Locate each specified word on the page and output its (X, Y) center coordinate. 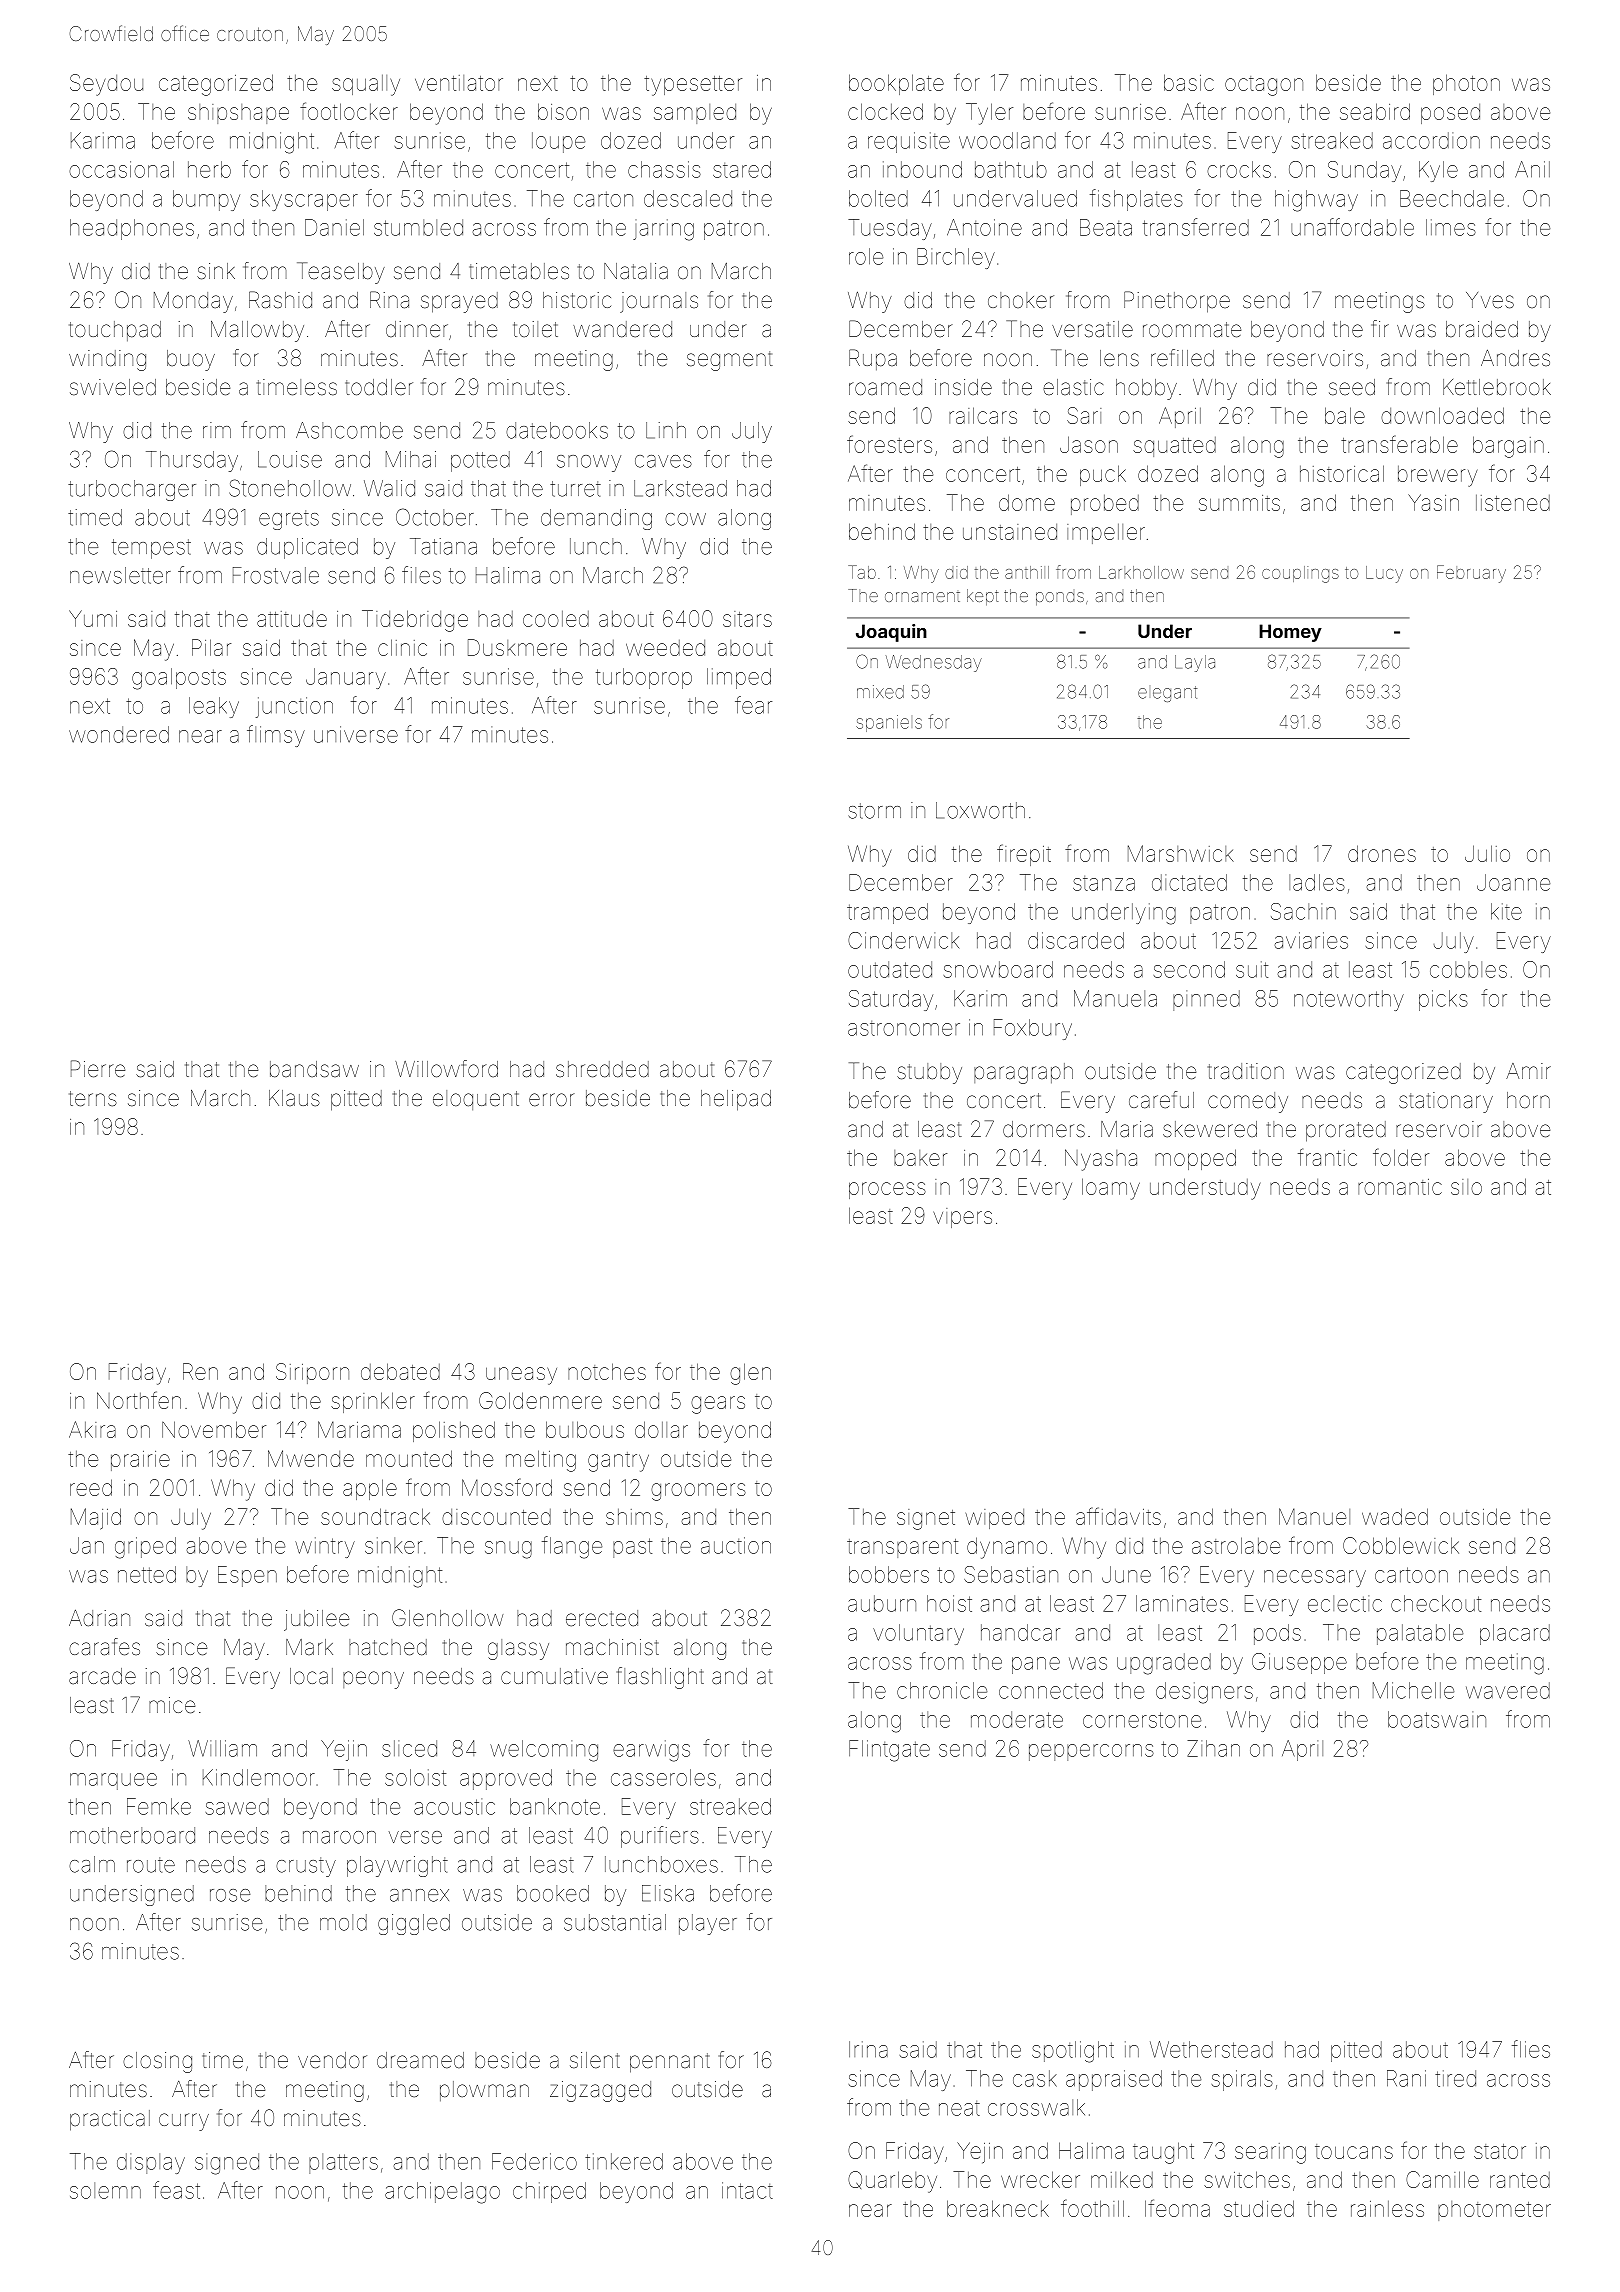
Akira (92, 1429)
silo (1466, 1187)
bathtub (1011, 169)
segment (730, 361)
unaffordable (1352, 227)
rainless (1387, 2209)
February (1471, 574)
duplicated (307, 548)
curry (184, 2122)
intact (747, 2190)
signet (926, 1519)
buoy (191, 360)
